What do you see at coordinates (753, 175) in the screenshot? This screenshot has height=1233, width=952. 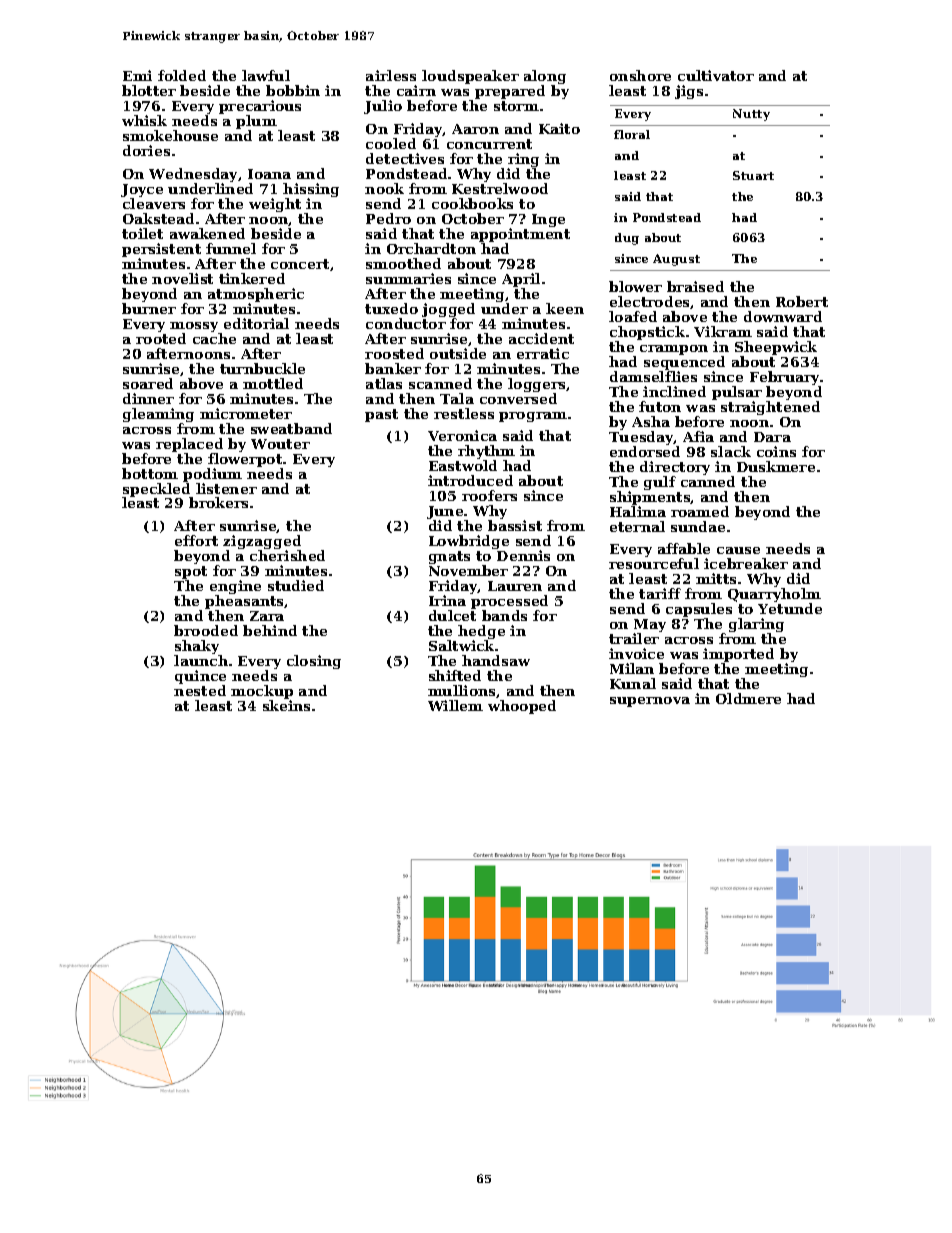 I see `Stuart` at bounding box center [753, 175].
